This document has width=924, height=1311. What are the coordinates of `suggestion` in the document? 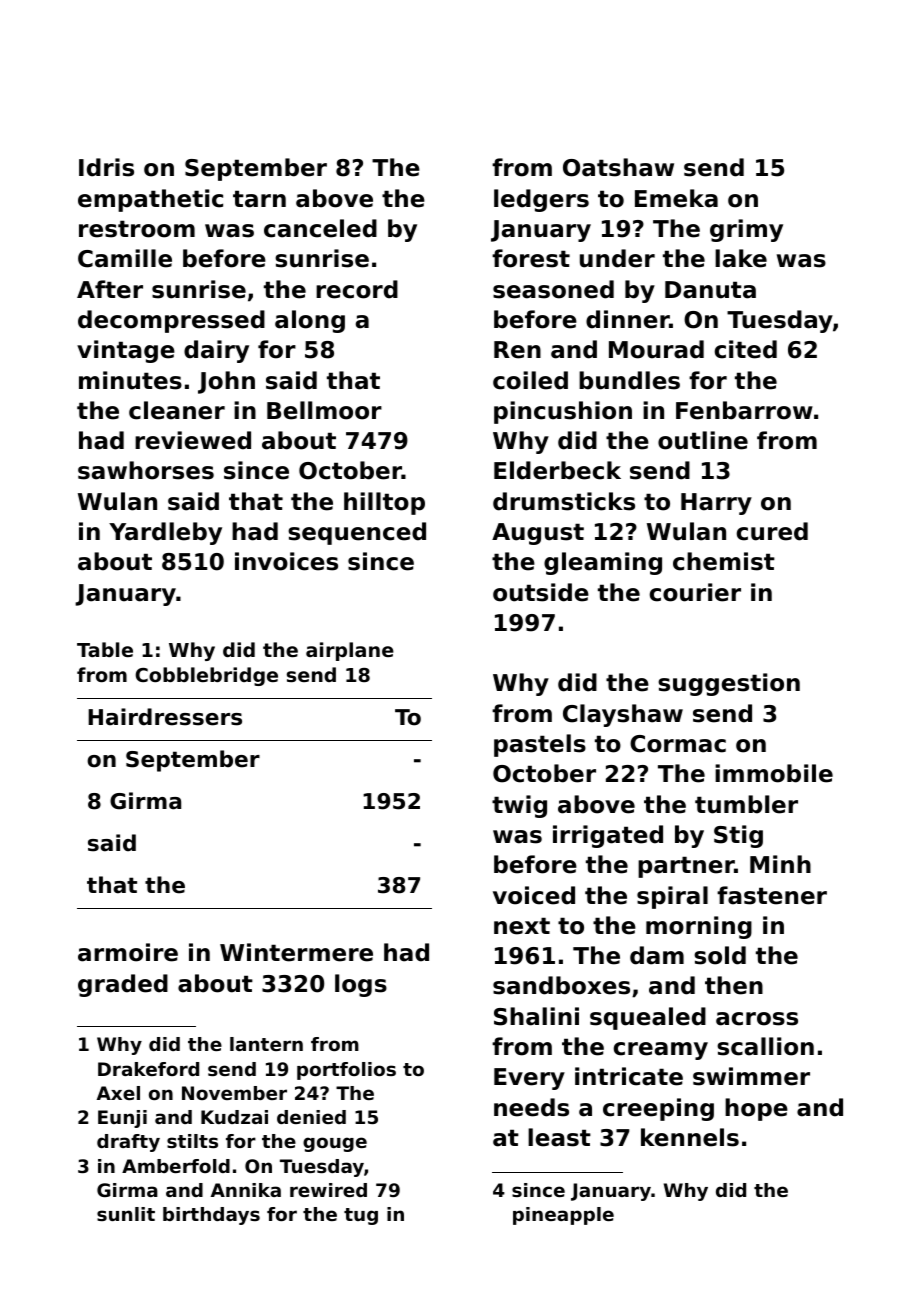 It's located at (729, 684).
